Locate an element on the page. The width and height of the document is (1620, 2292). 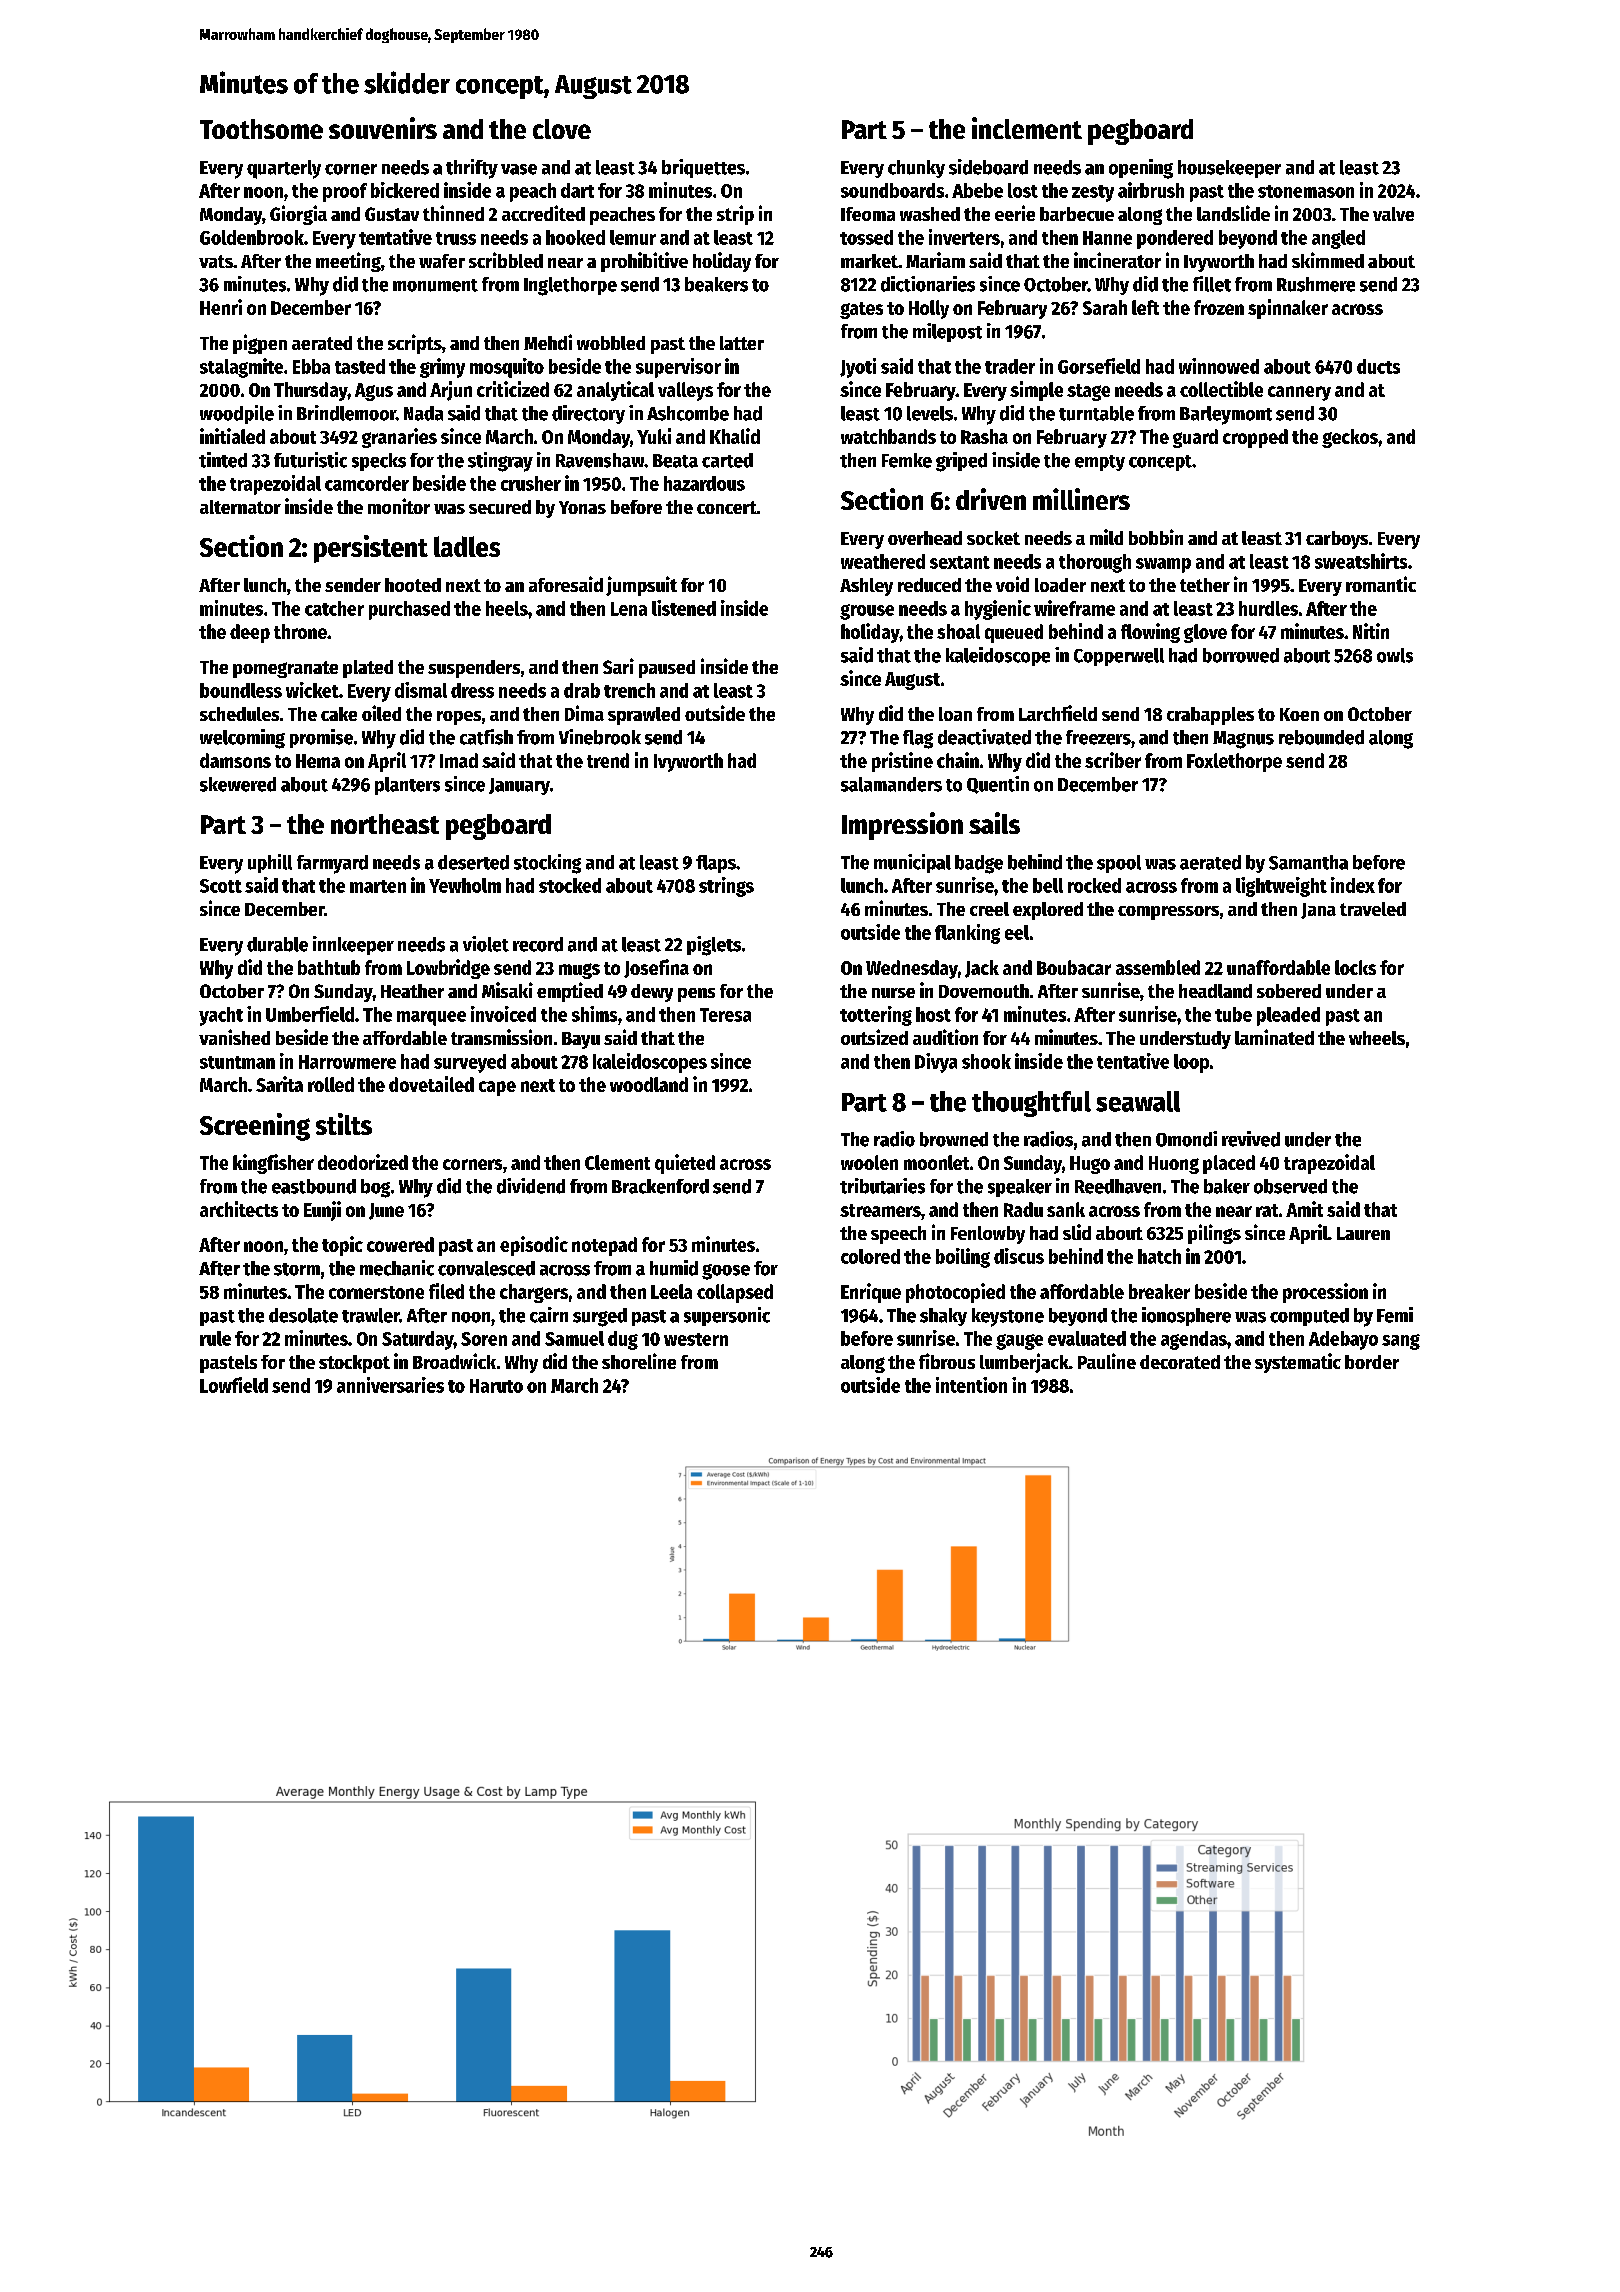
vanished is located at coordinates (234, 1037).
